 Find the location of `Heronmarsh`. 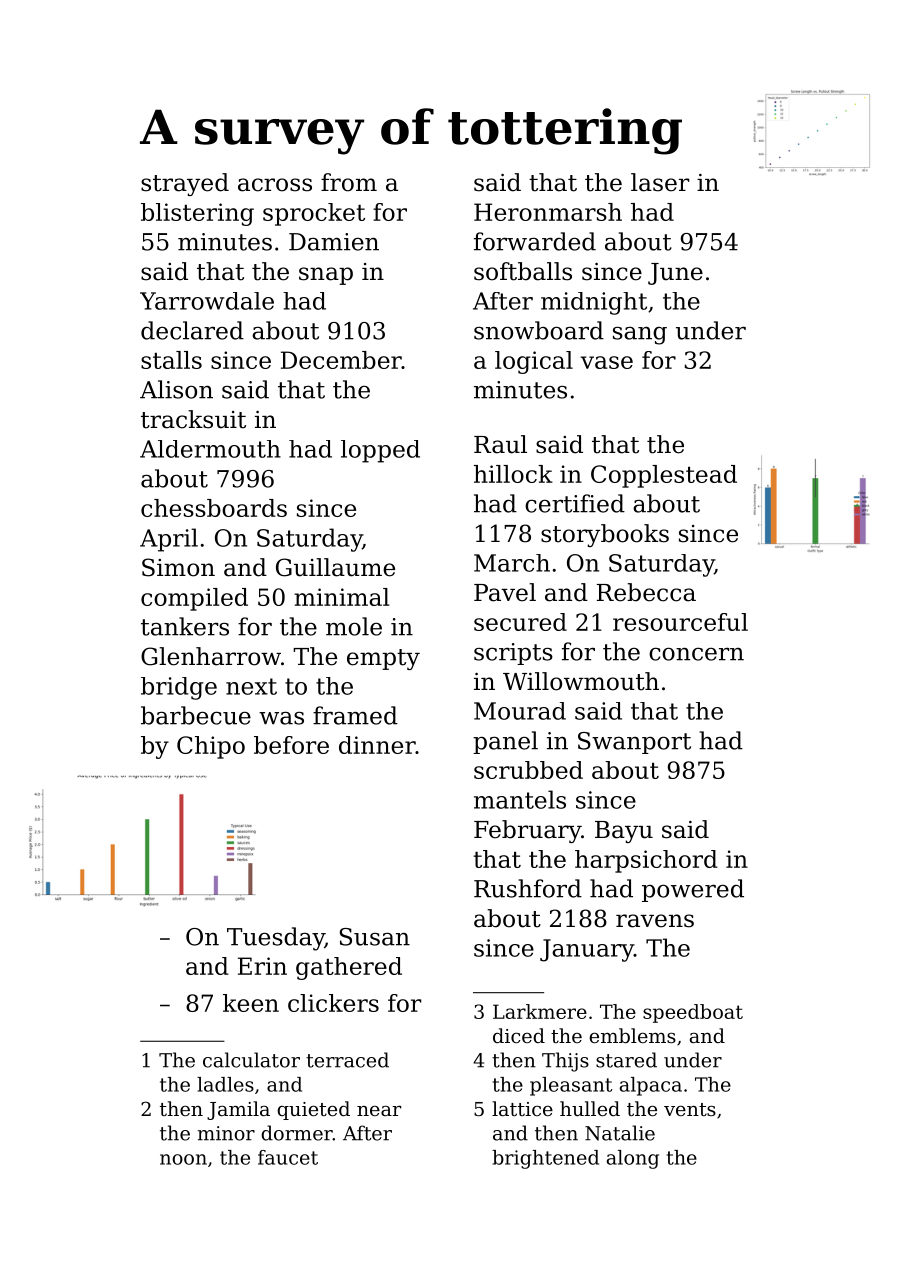

Heronmarsh is located at coordinates (548, 212).
